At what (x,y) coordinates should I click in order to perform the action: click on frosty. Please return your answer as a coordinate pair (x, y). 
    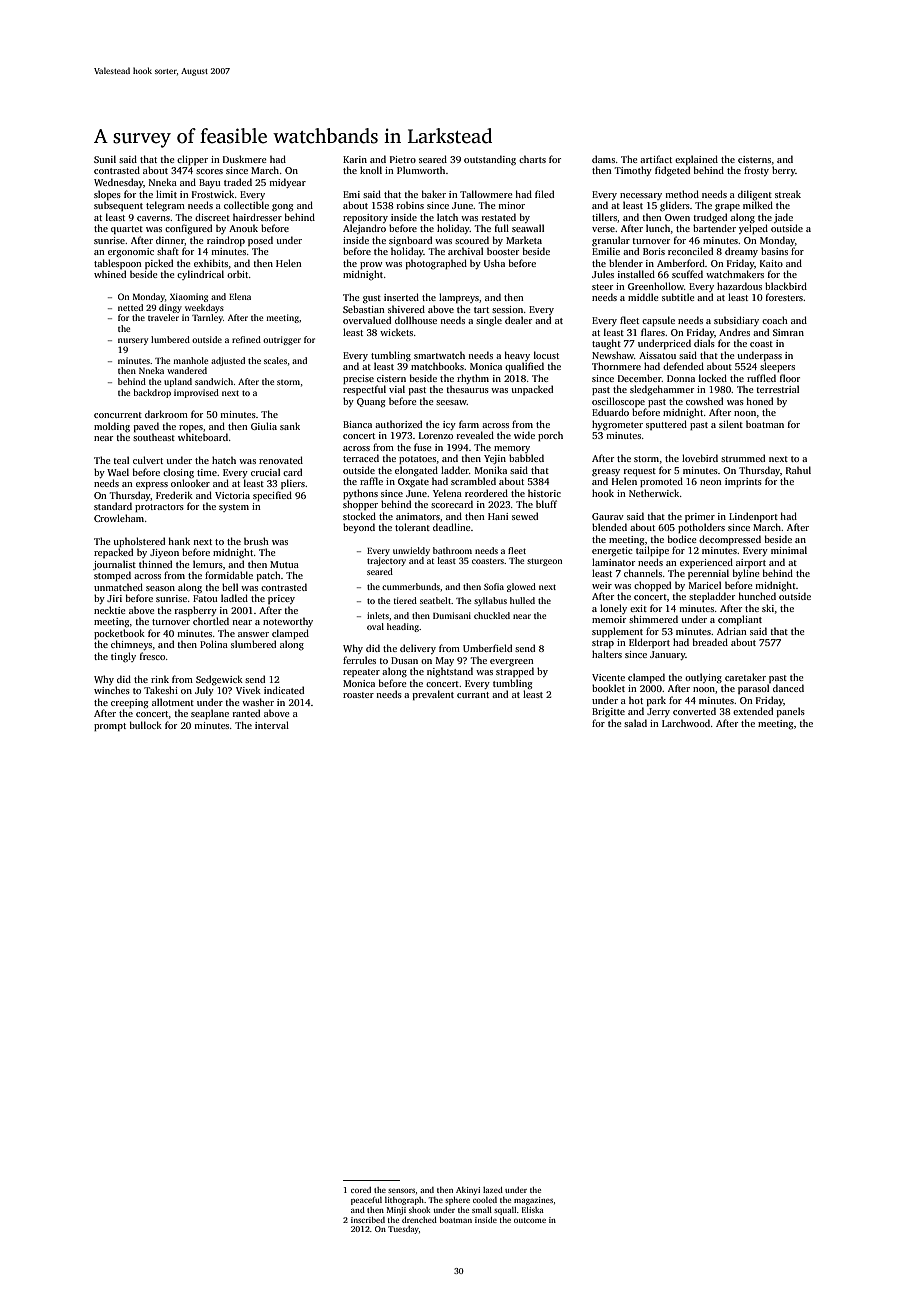
    Looking at the image, I should click on (756, 171).
